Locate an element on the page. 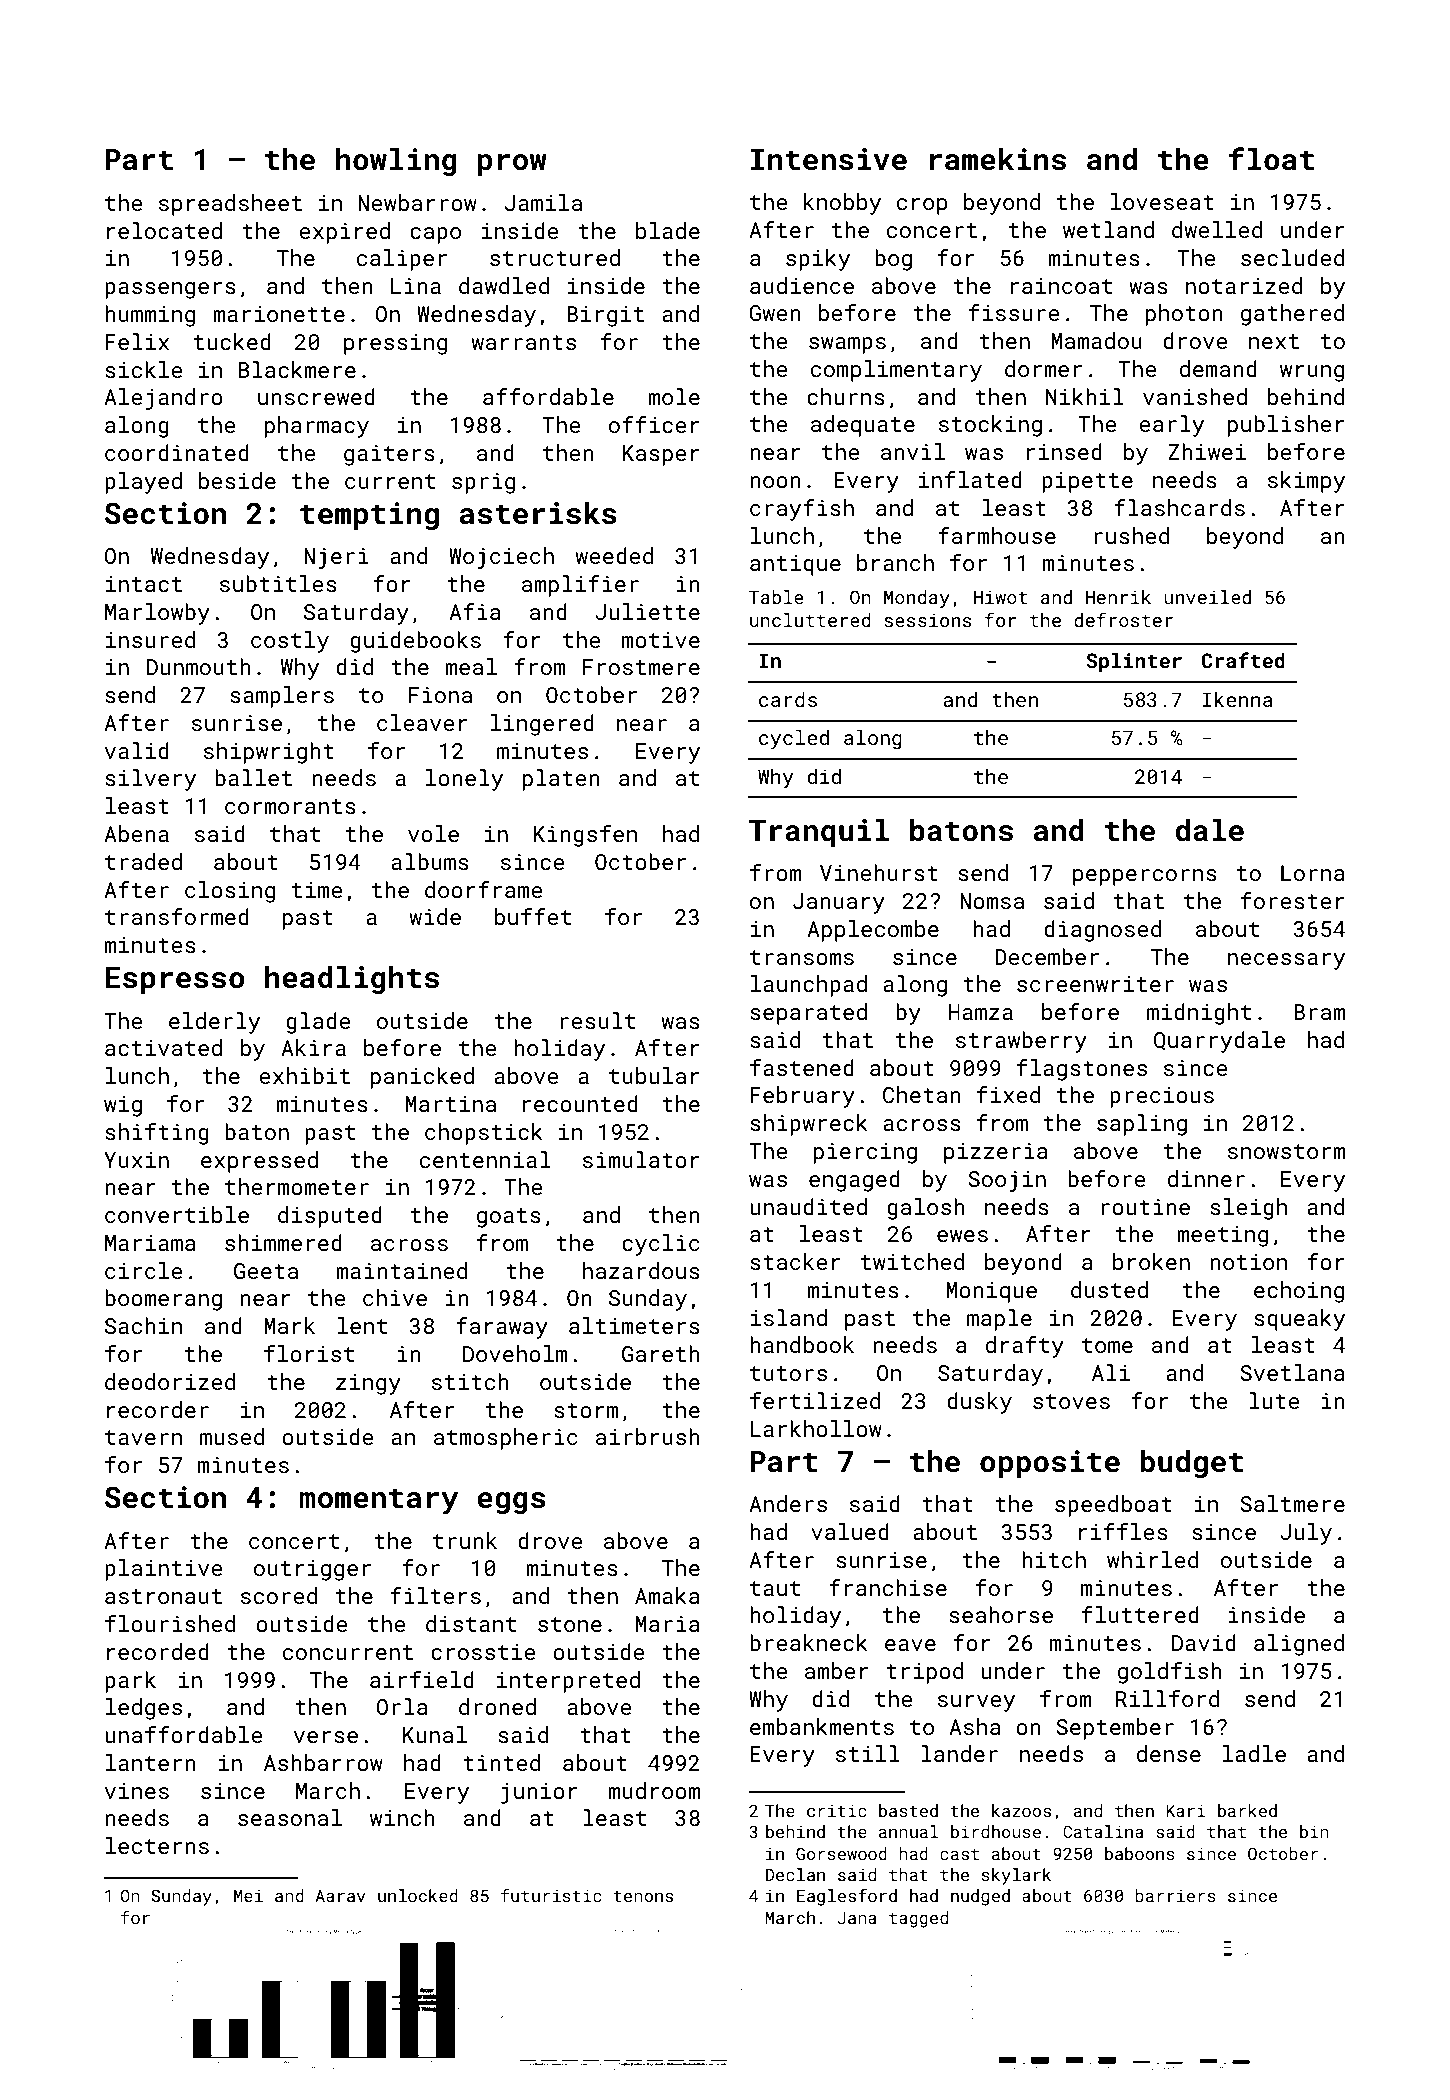 This image has height=2100, width=1450. tavern is located at coordinates (143, 1437).
